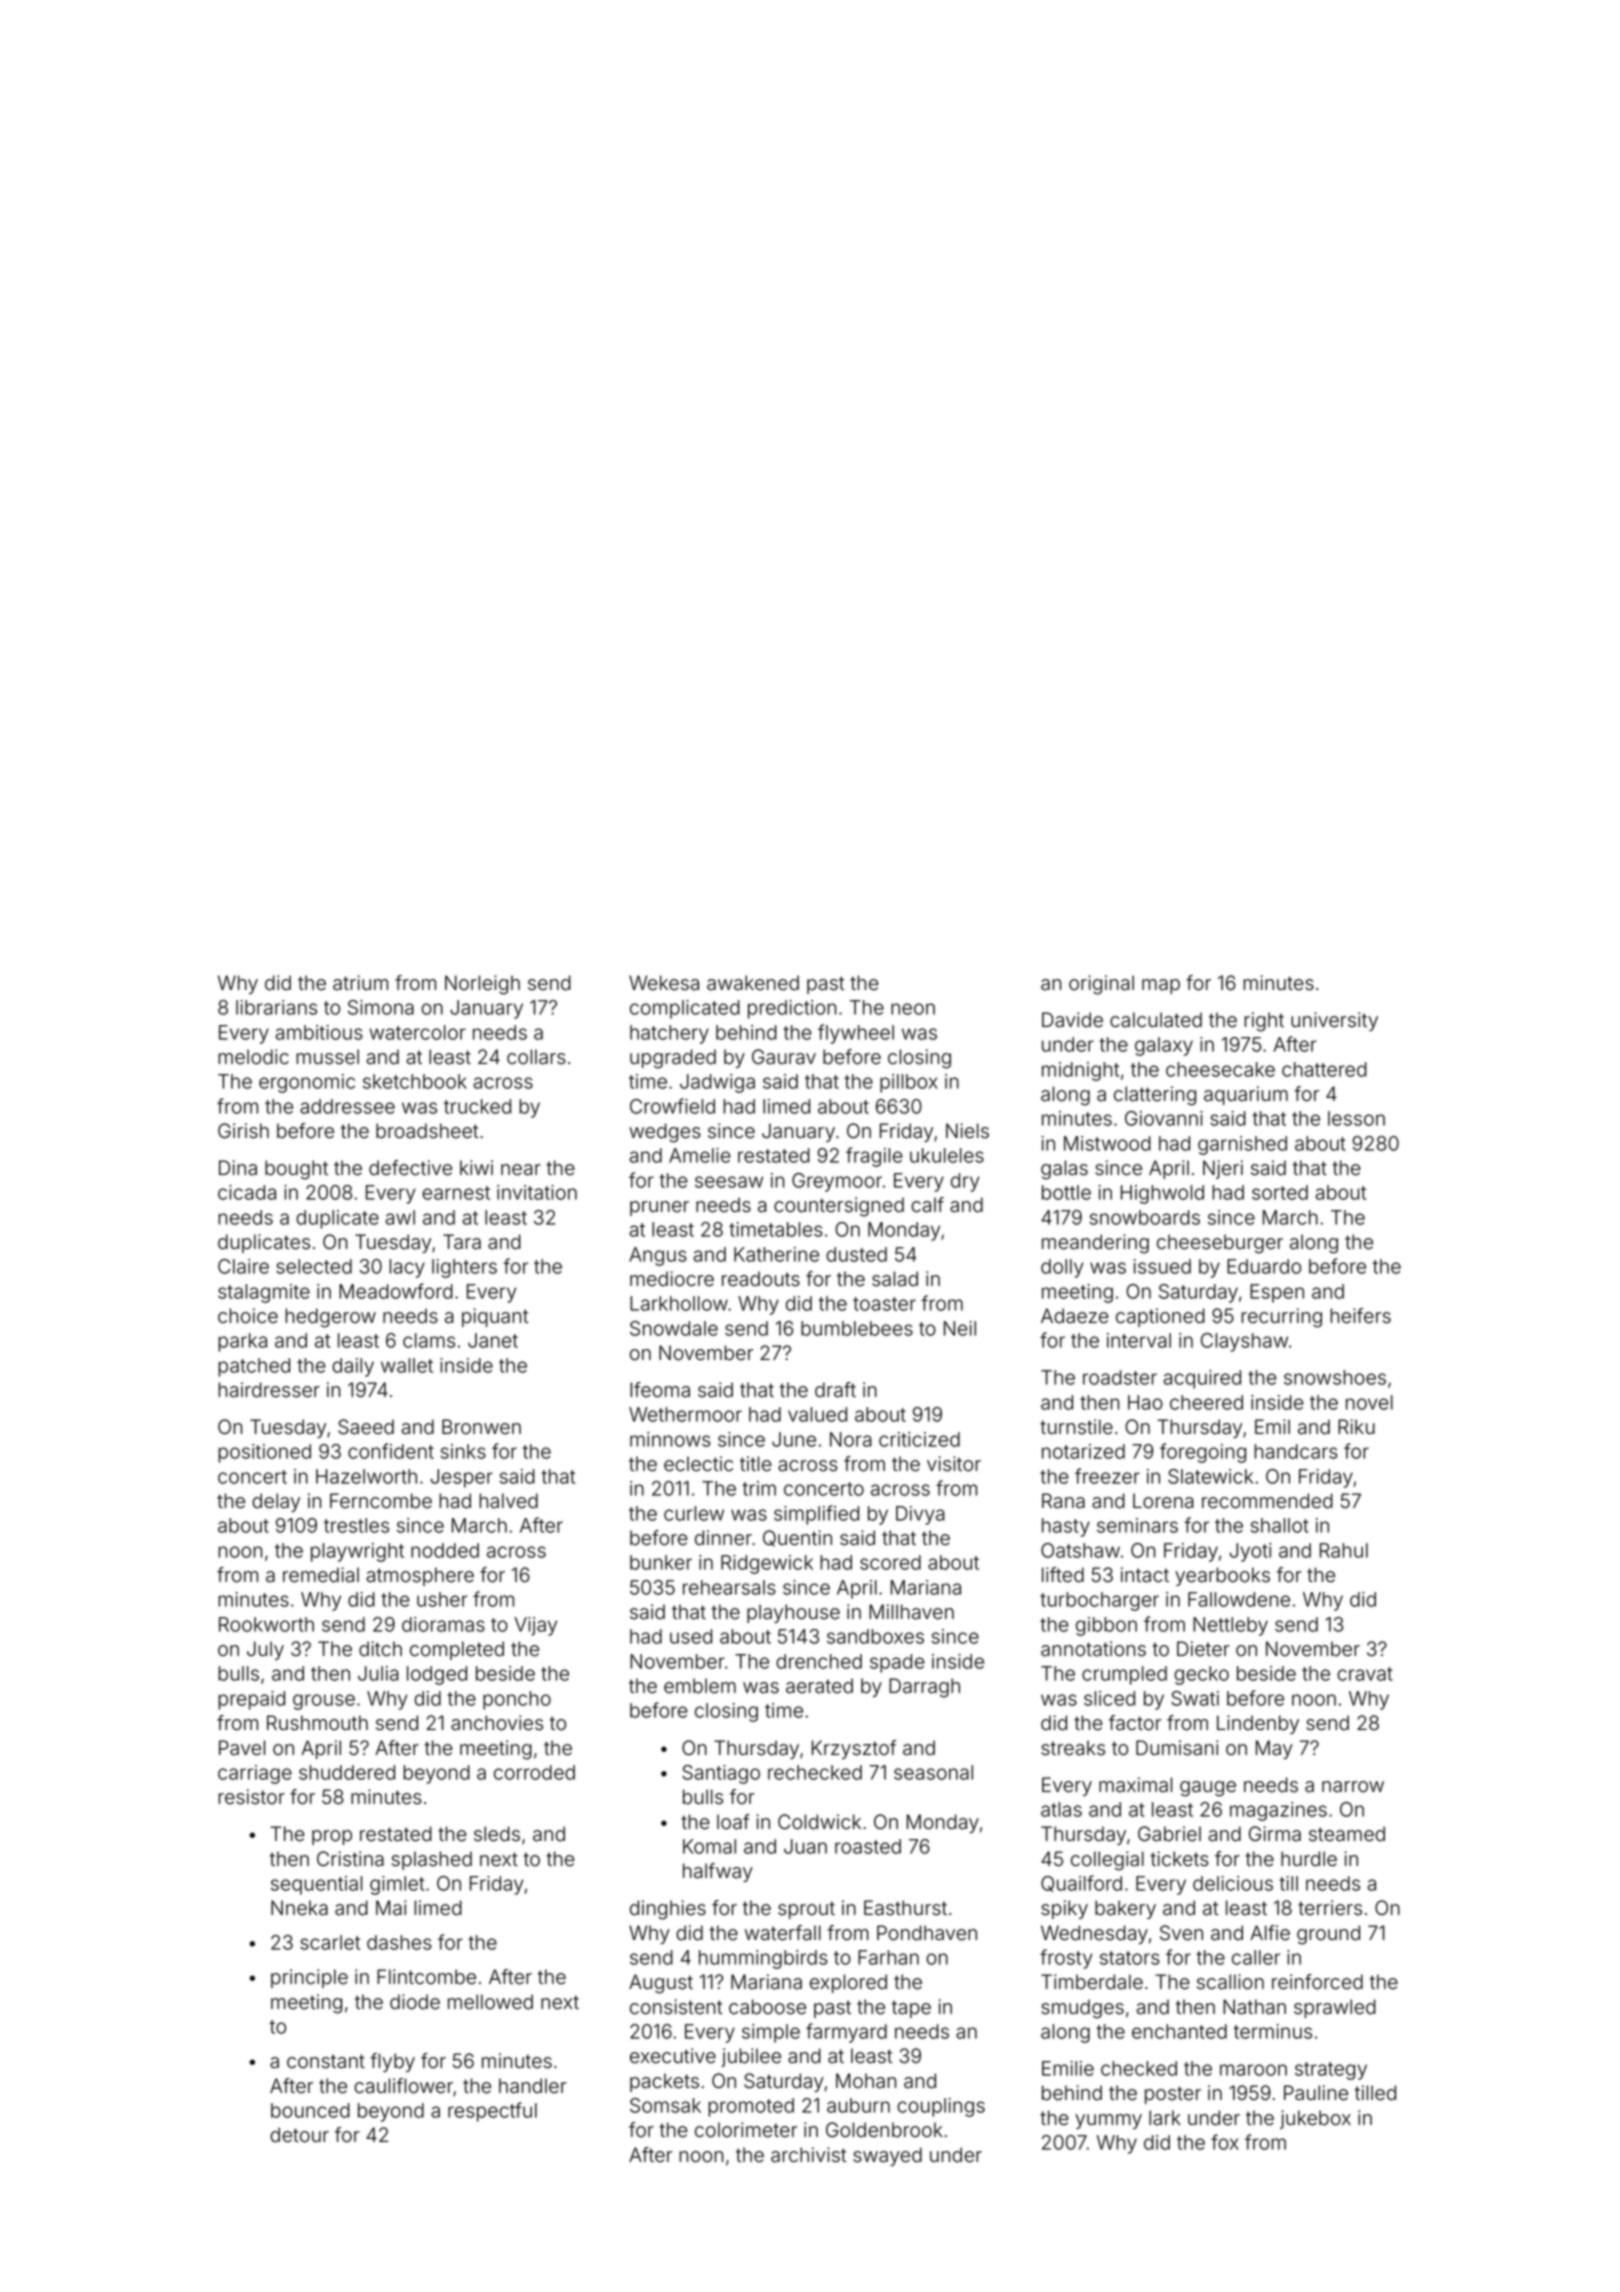 The height and width of the screenshot is (2292, 1620). I want to click on usher, so click(442, 1599).
